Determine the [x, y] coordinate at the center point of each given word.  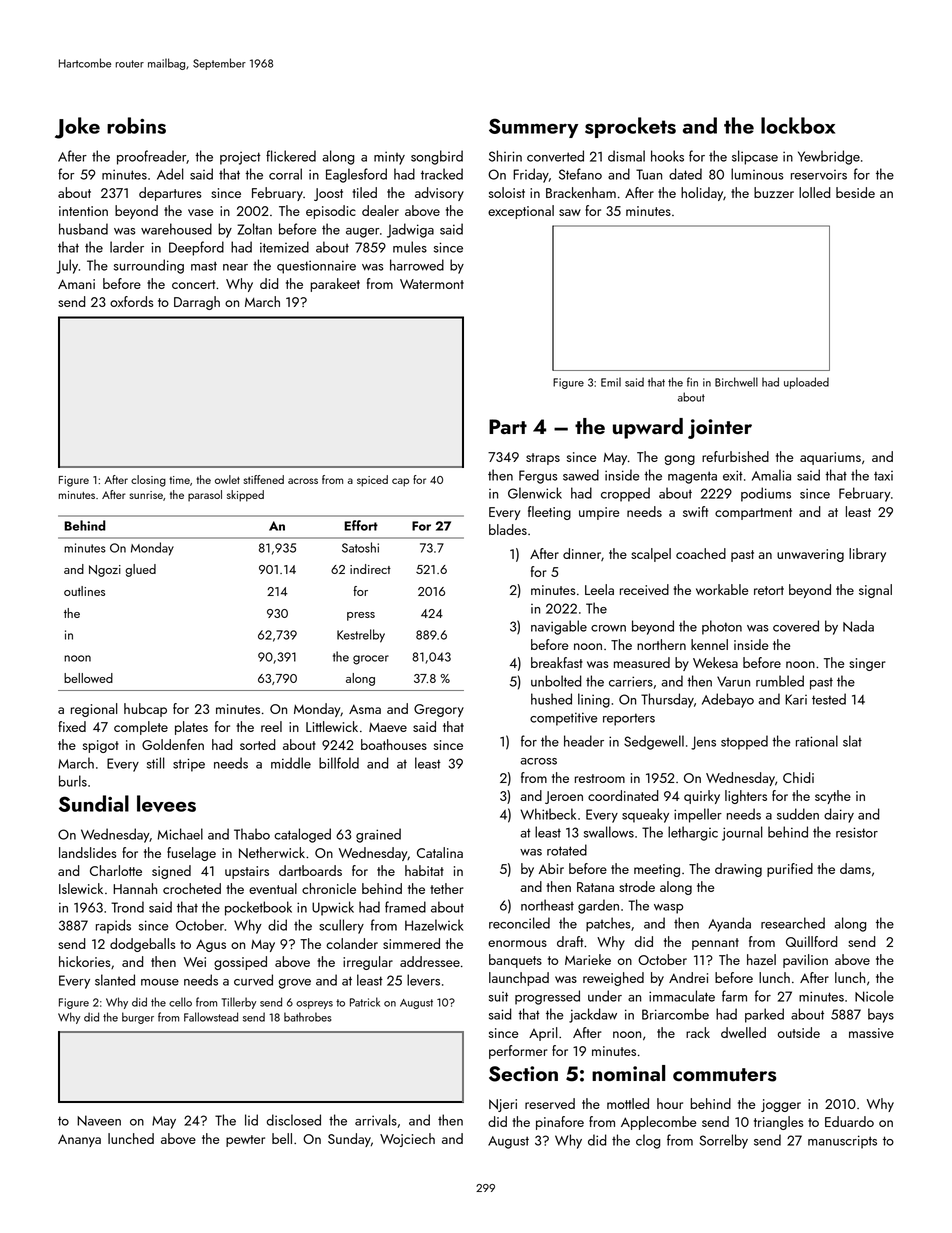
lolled [814, 192]
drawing [738, 870]
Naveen [99, 1120]
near [235, 267]
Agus [211, 945]
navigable [559, 627]
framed [405, 907]
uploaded [806, 383]
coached [701, 553]
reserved [550, 1103]
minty [389, 158]
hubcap [145, 710]
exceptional [521, 212]
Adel [170, 174]
